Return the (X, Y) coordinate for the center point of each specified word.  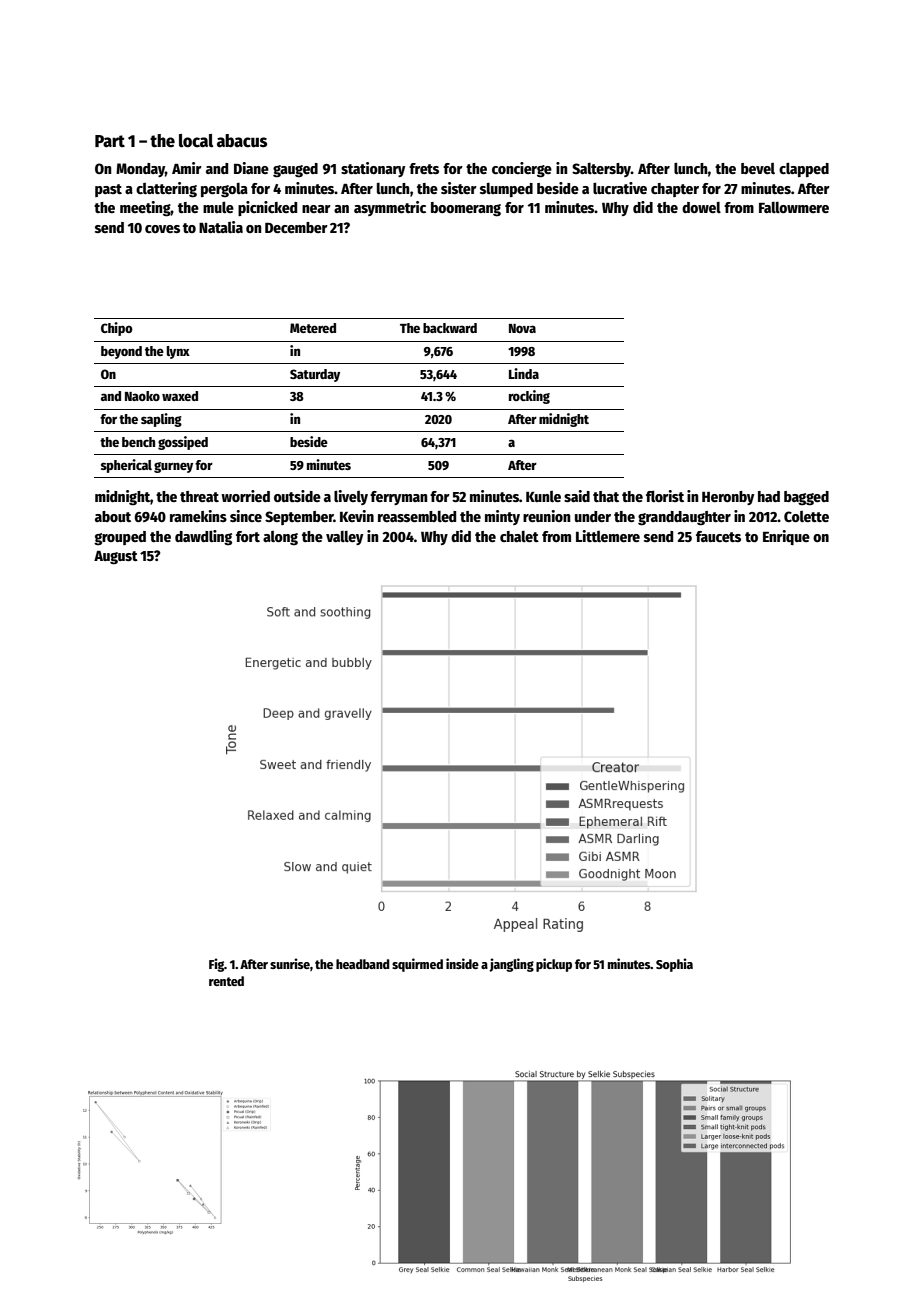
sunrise (290, 963)
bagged (806, 498)
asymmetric (390, 208)
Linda (524, 373)
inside (462, 963)
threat (199, 496)
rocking (529, 397)
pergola (224, 190)
